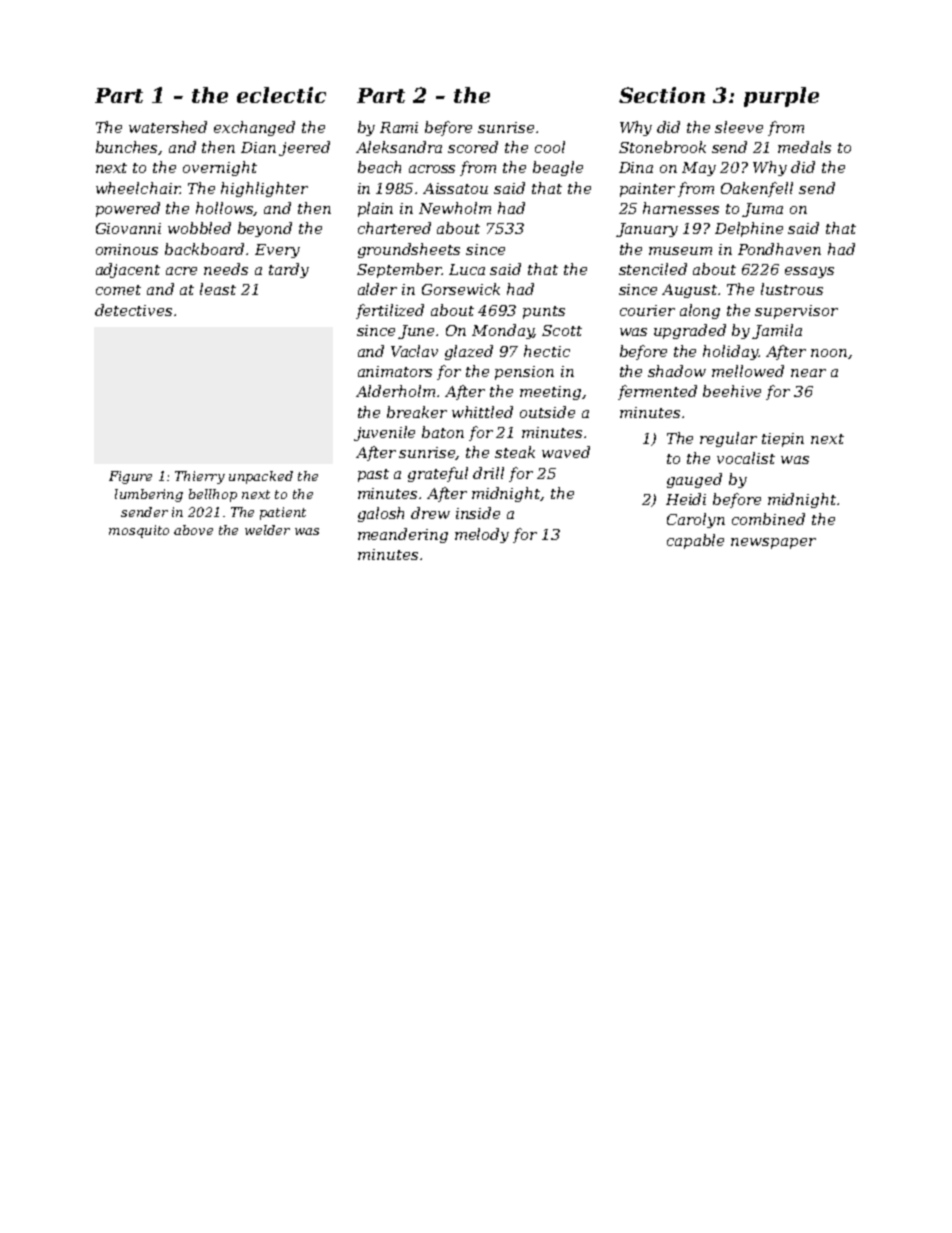  What do you see at coordinates (130, 477) in the screenshot?
I see `Figure` at bounding box center [130, 477].
